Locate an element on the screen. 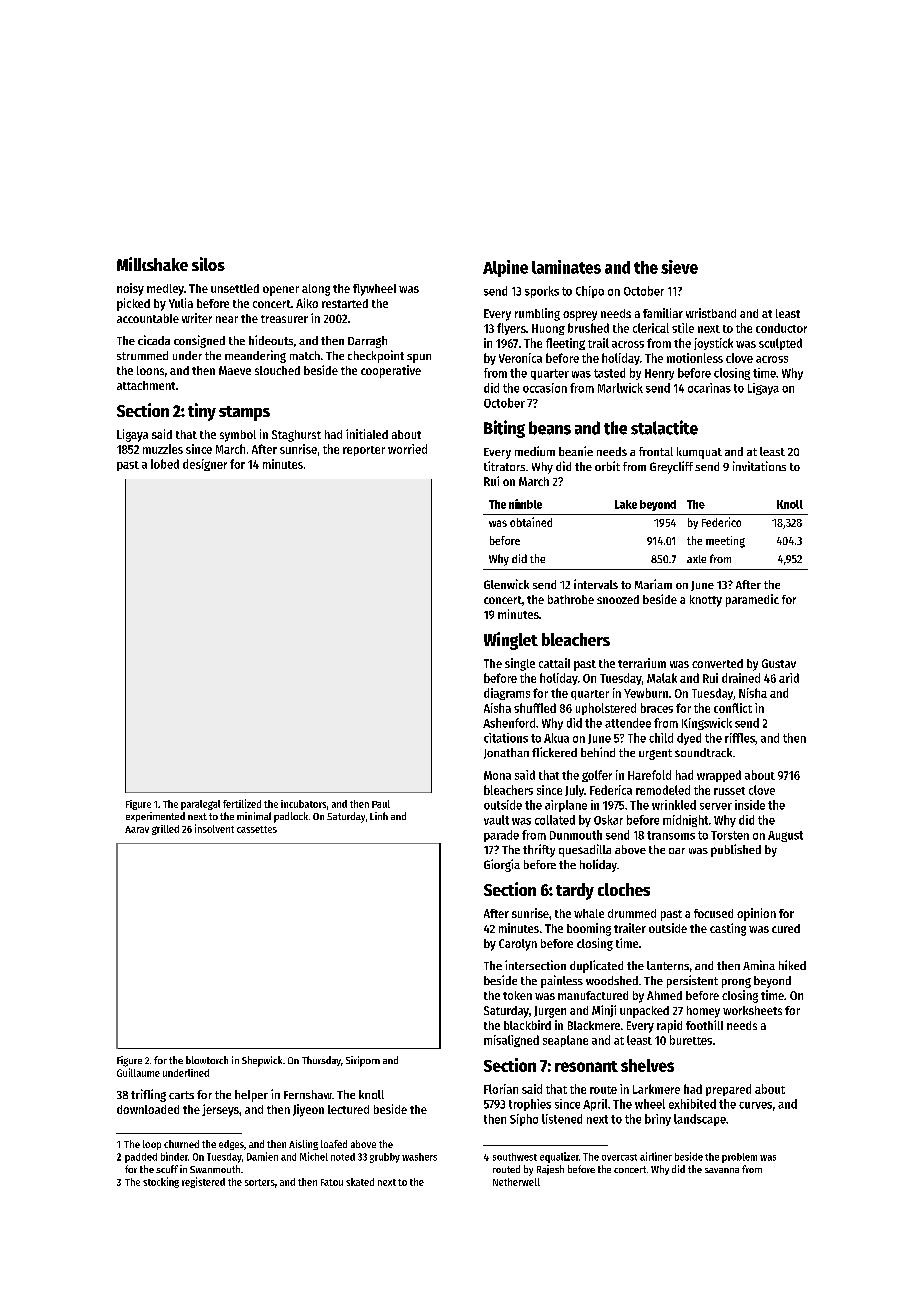 This screenshot has width=924, height=1308. savanna is located at coordinates (722, 1170).
